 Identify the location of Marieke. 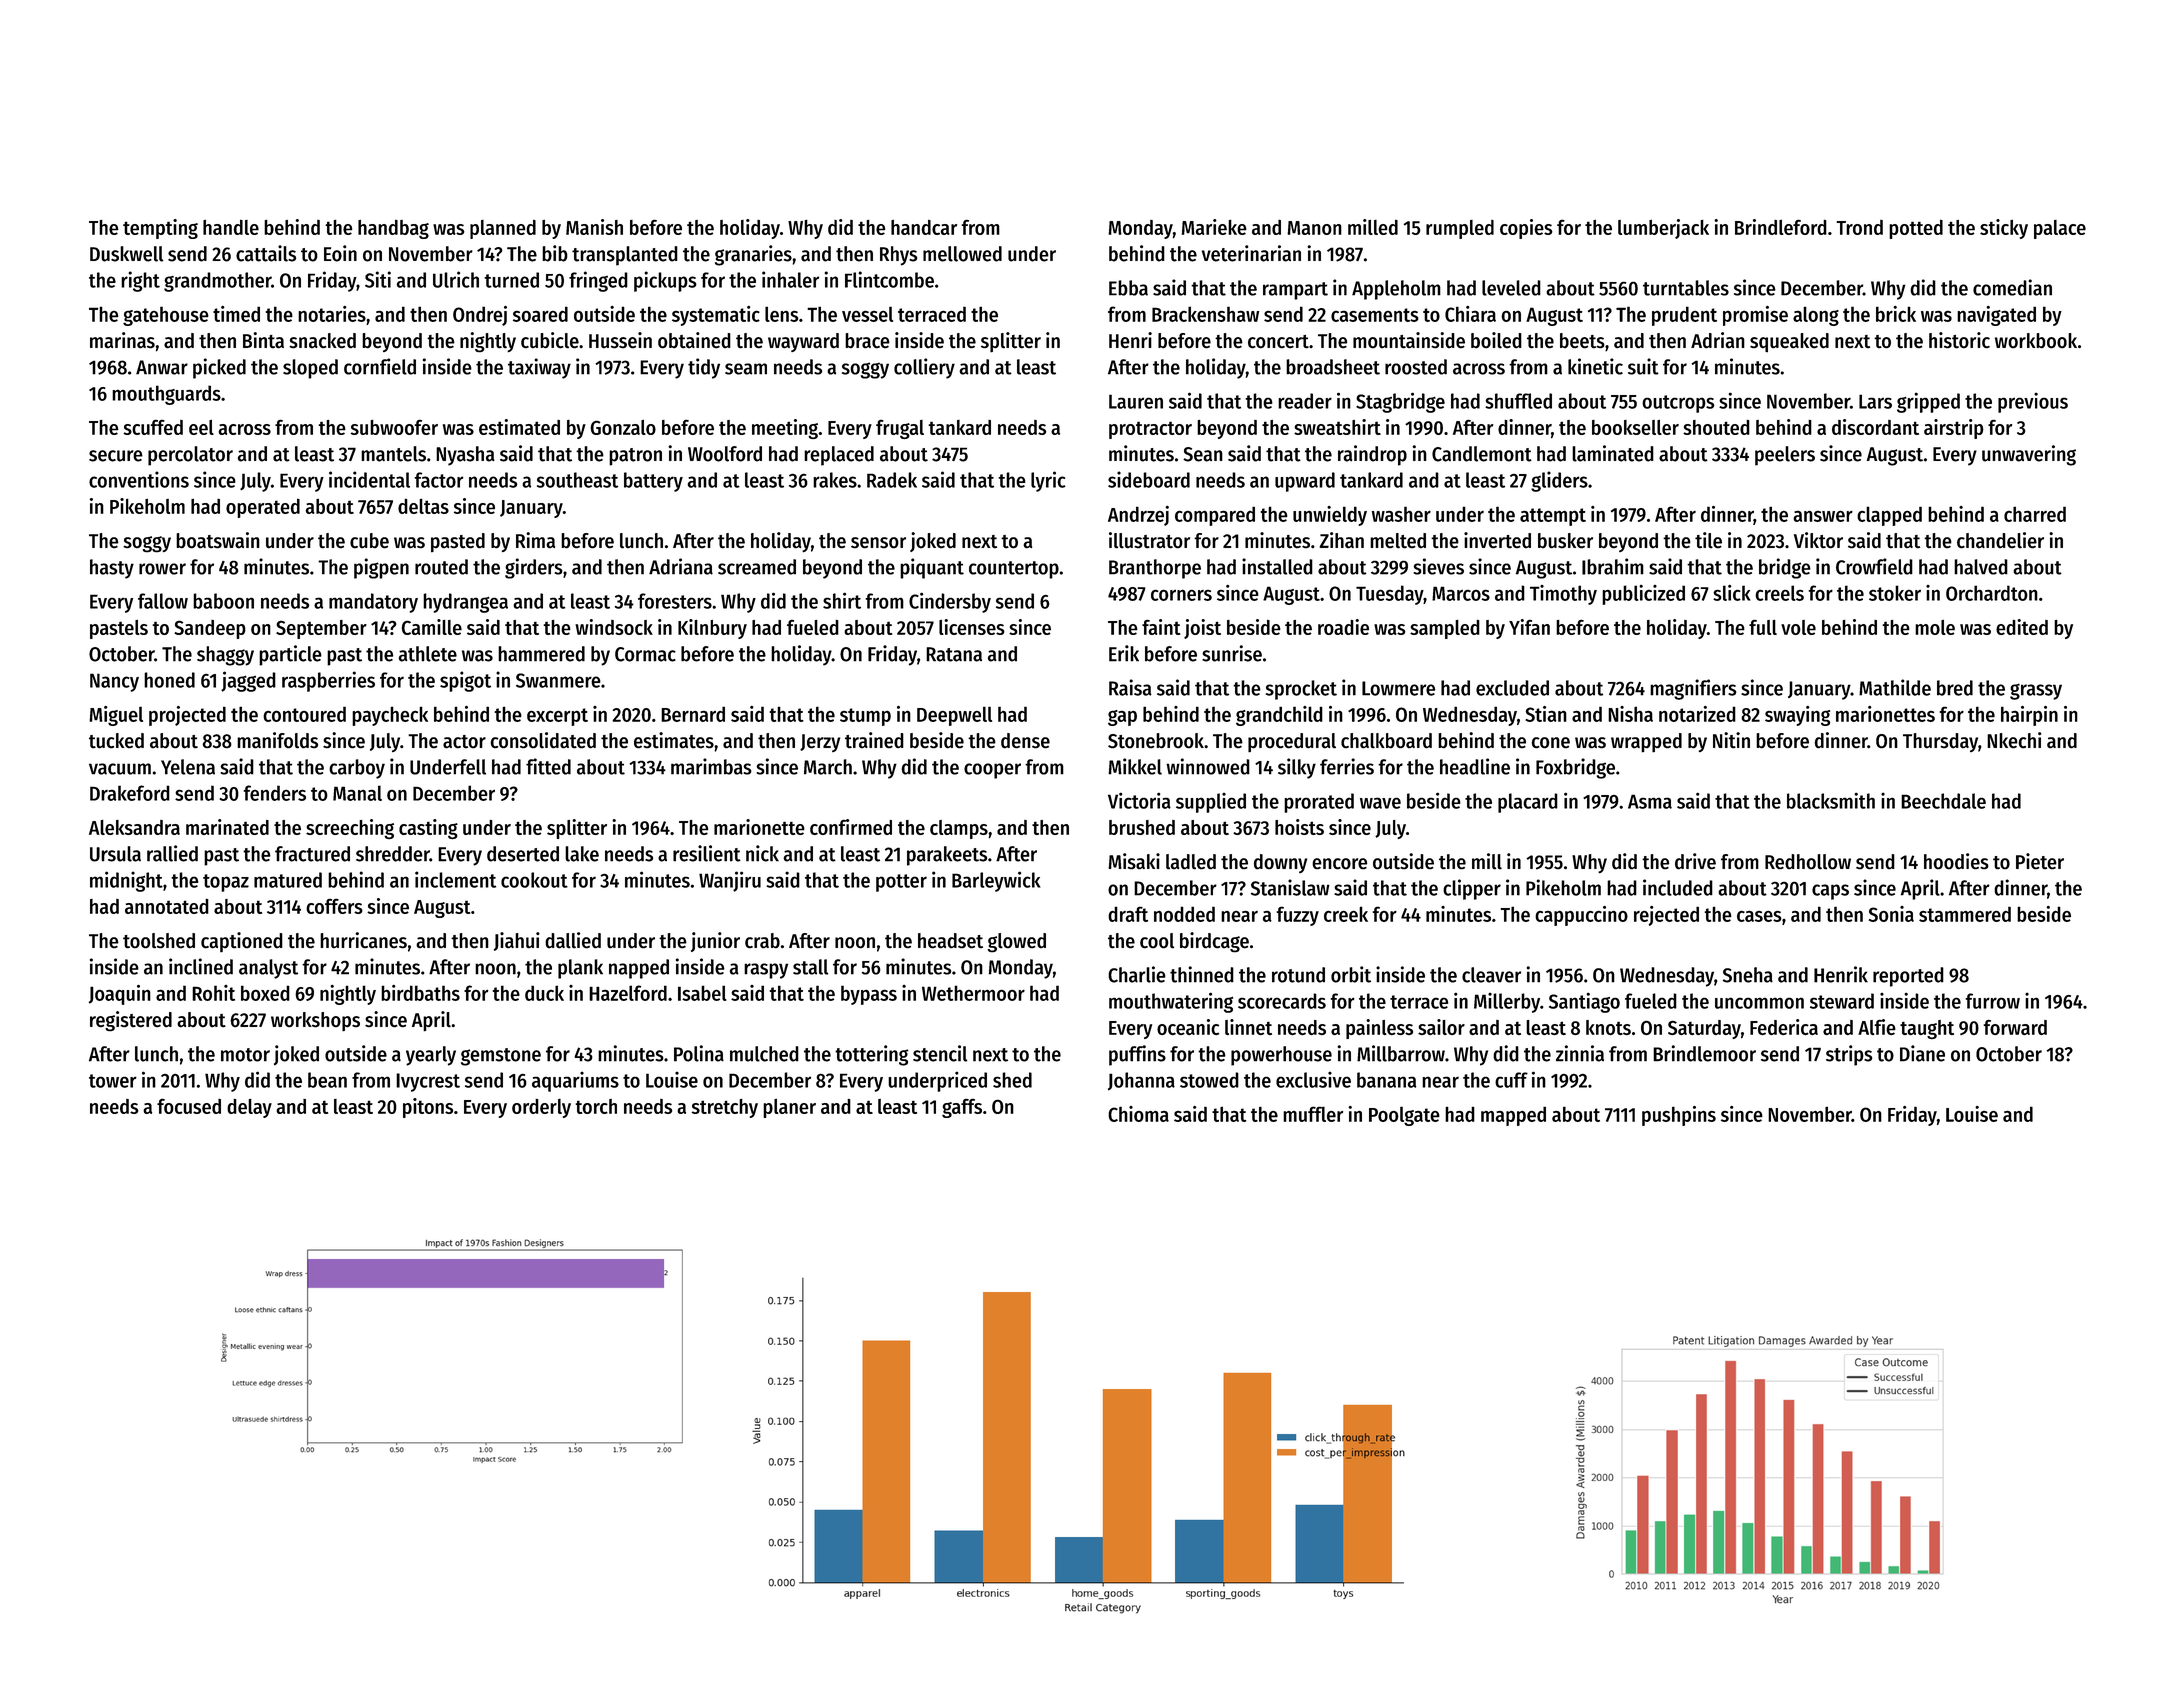
(1214, 227).
